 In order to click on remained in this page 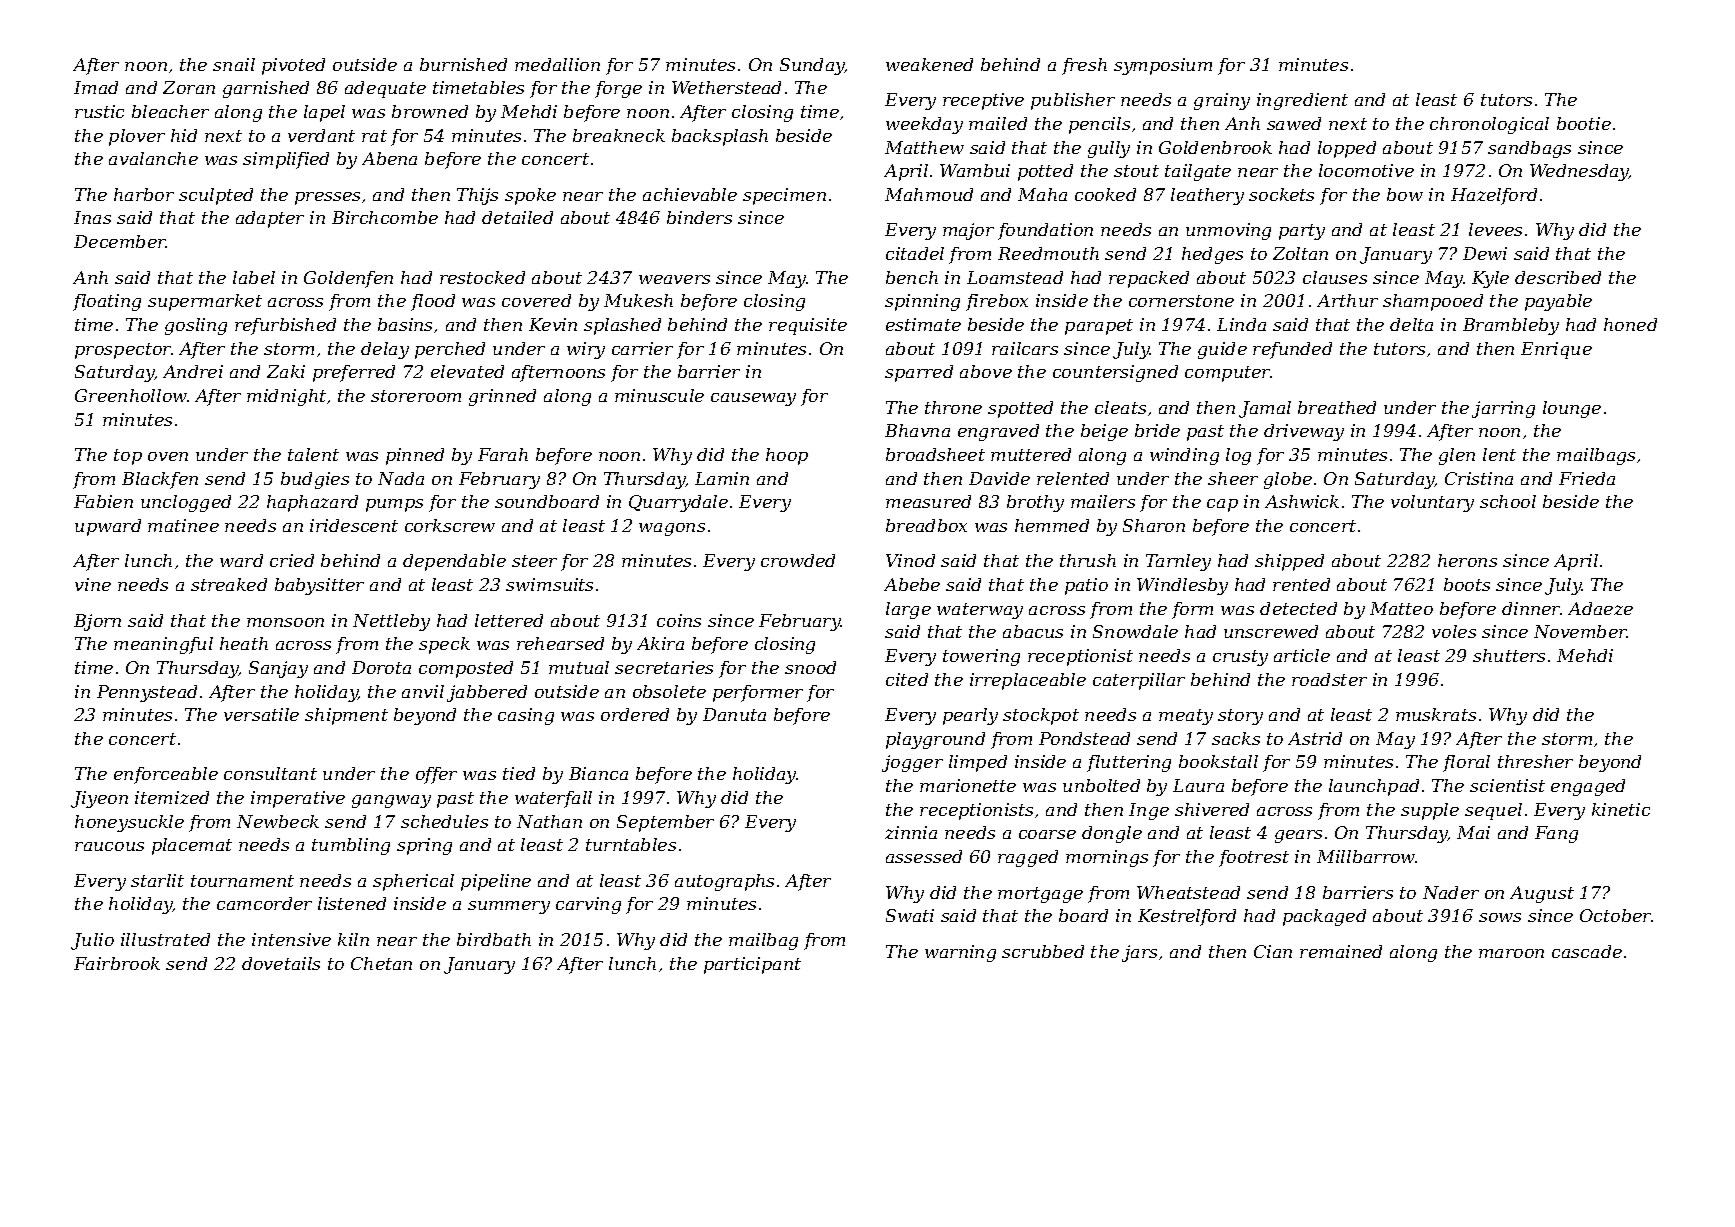, I will do `click(1341, 951)`.
